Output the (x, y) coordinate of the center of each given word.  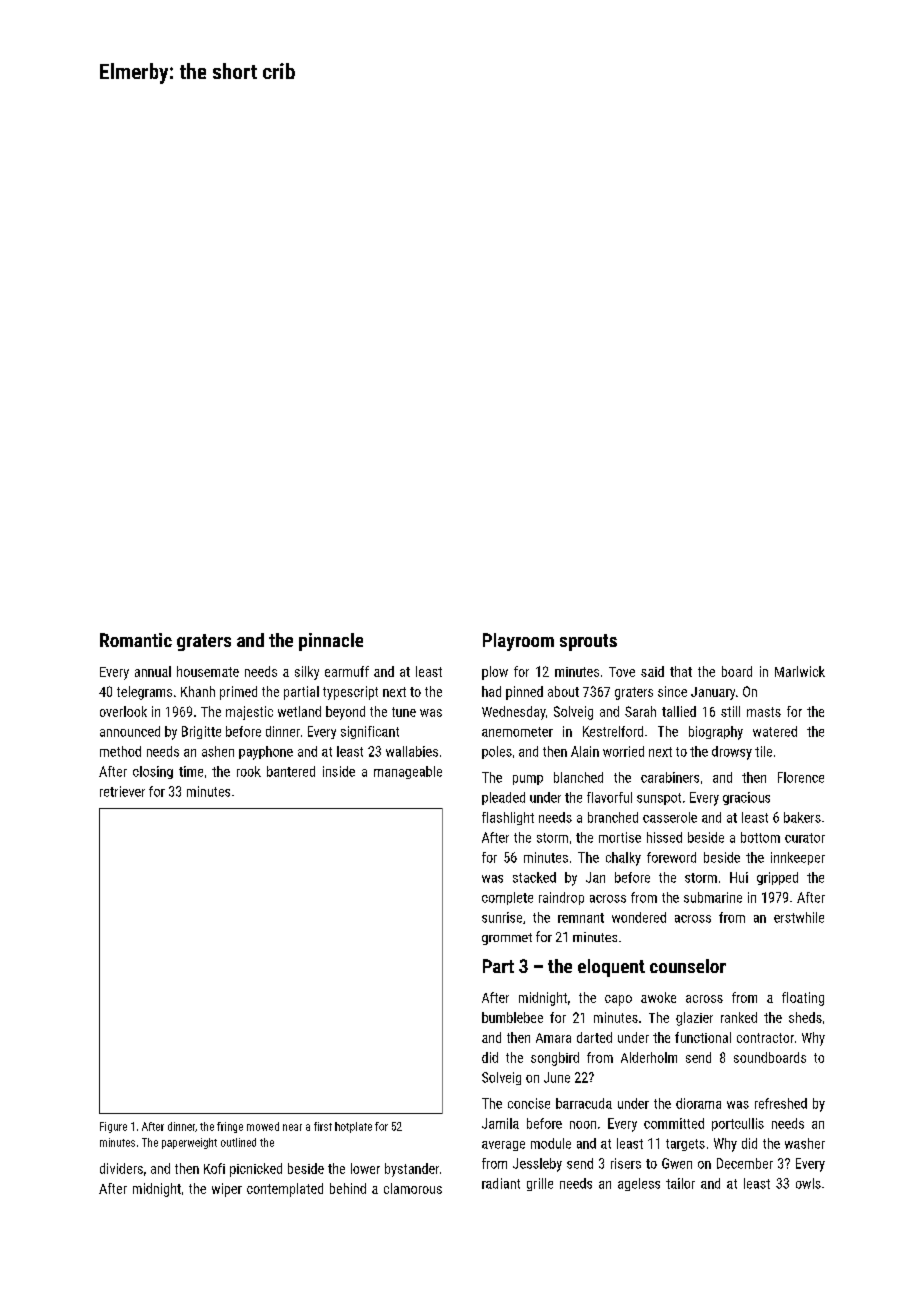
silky (307, 673)
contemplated (285, 1190)
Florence (801, 777)
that (681, 671)
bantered (291, 771)
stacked (534, 877)
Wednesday (514, 713)
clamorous (413, 1188)
